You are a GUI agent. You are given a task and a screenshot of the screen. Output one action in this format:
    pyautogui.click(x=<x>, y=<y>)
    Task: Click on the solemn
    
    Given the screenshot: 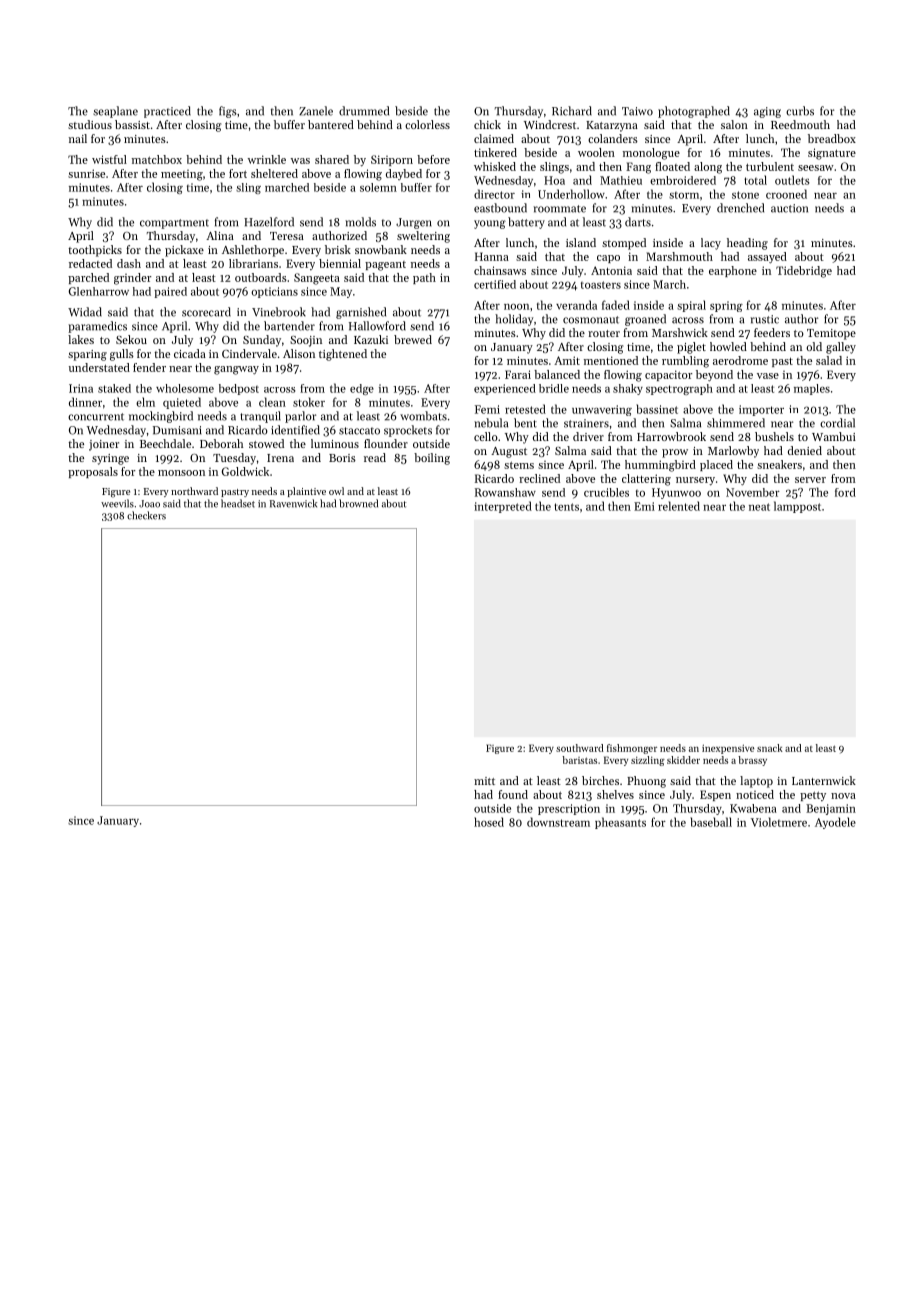 What is the action you would take?
    pyautogui.click(x=378, y=187)
